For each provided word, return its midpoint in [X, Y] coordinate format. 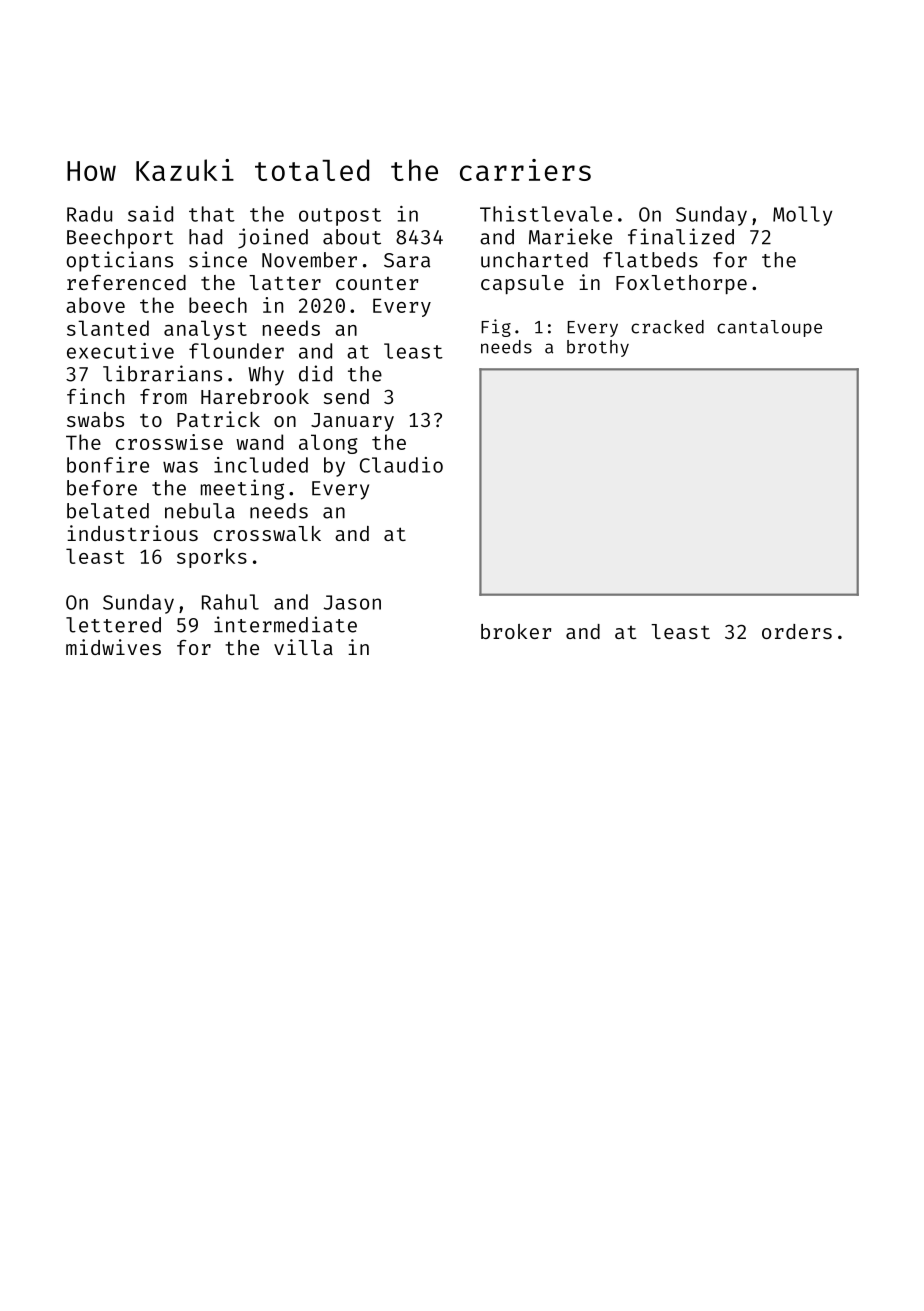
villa [303, 647]
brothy [598, 348]
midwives [113, 647]
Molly [802, 216]
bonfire [108, 465]
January [352, 422]
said [150, 214]
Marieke [570, 236]
